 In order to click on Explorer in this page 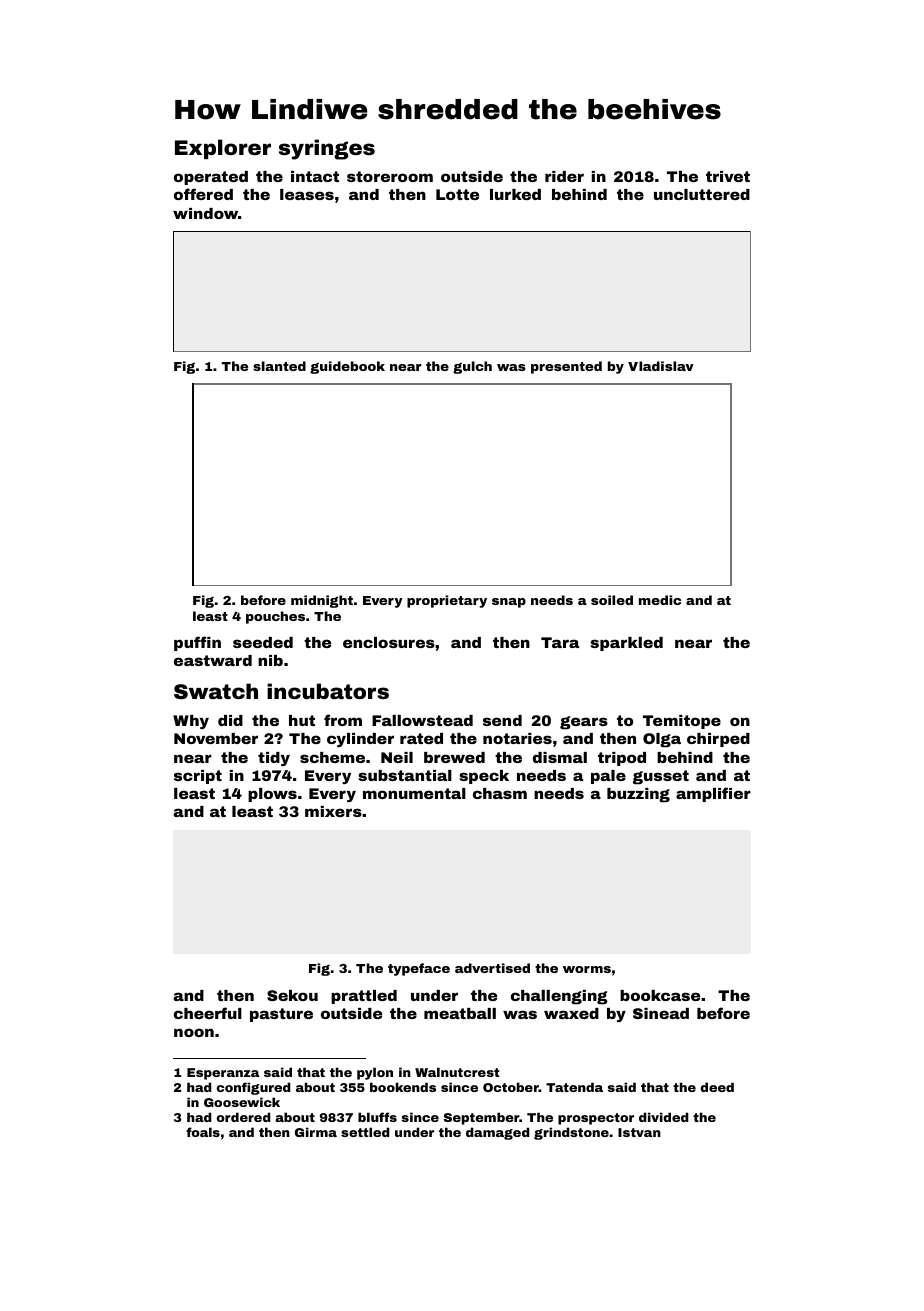, I will do `click(223, 149)`.
